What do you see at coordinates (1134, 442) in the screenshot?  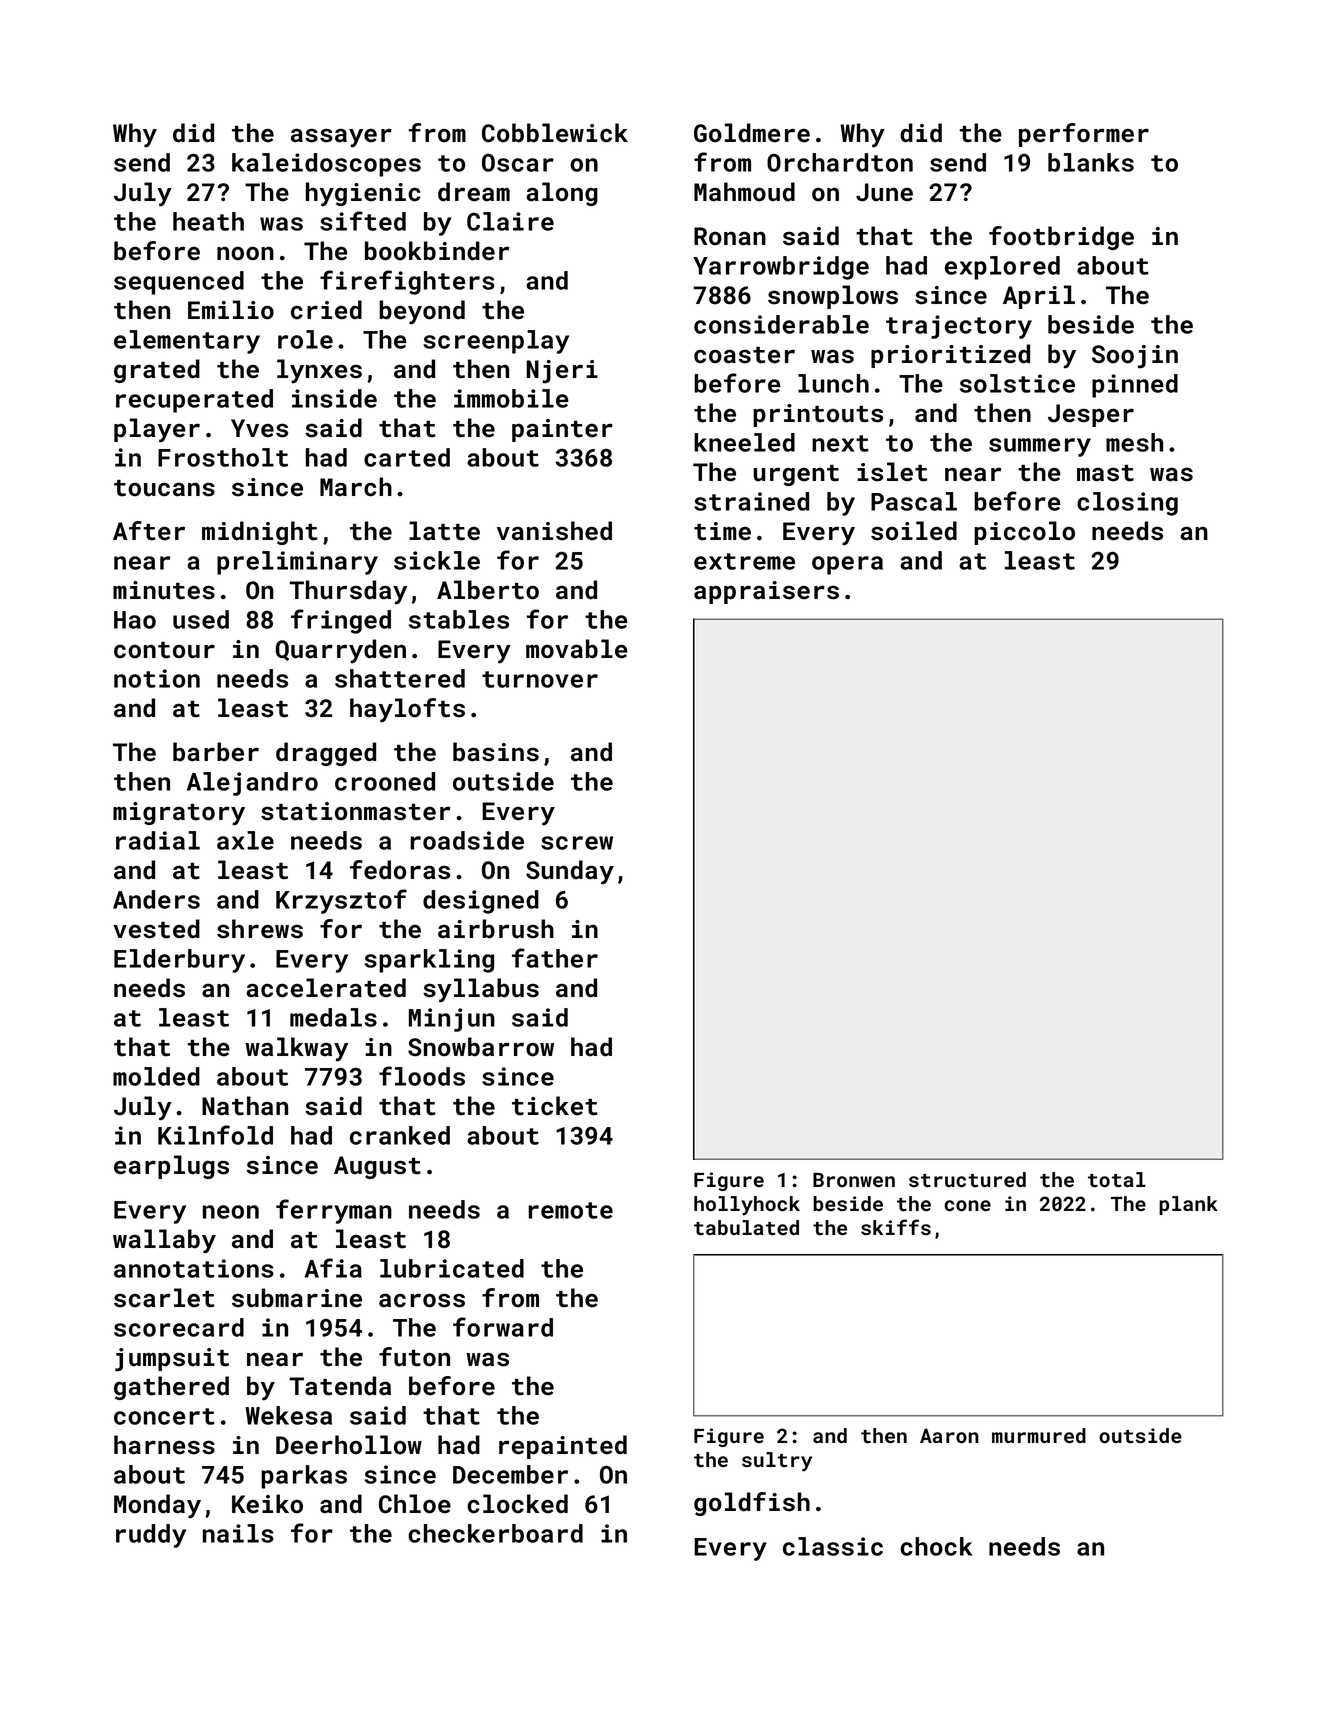 I see `mesh` at bounding box center [1134, 442].
